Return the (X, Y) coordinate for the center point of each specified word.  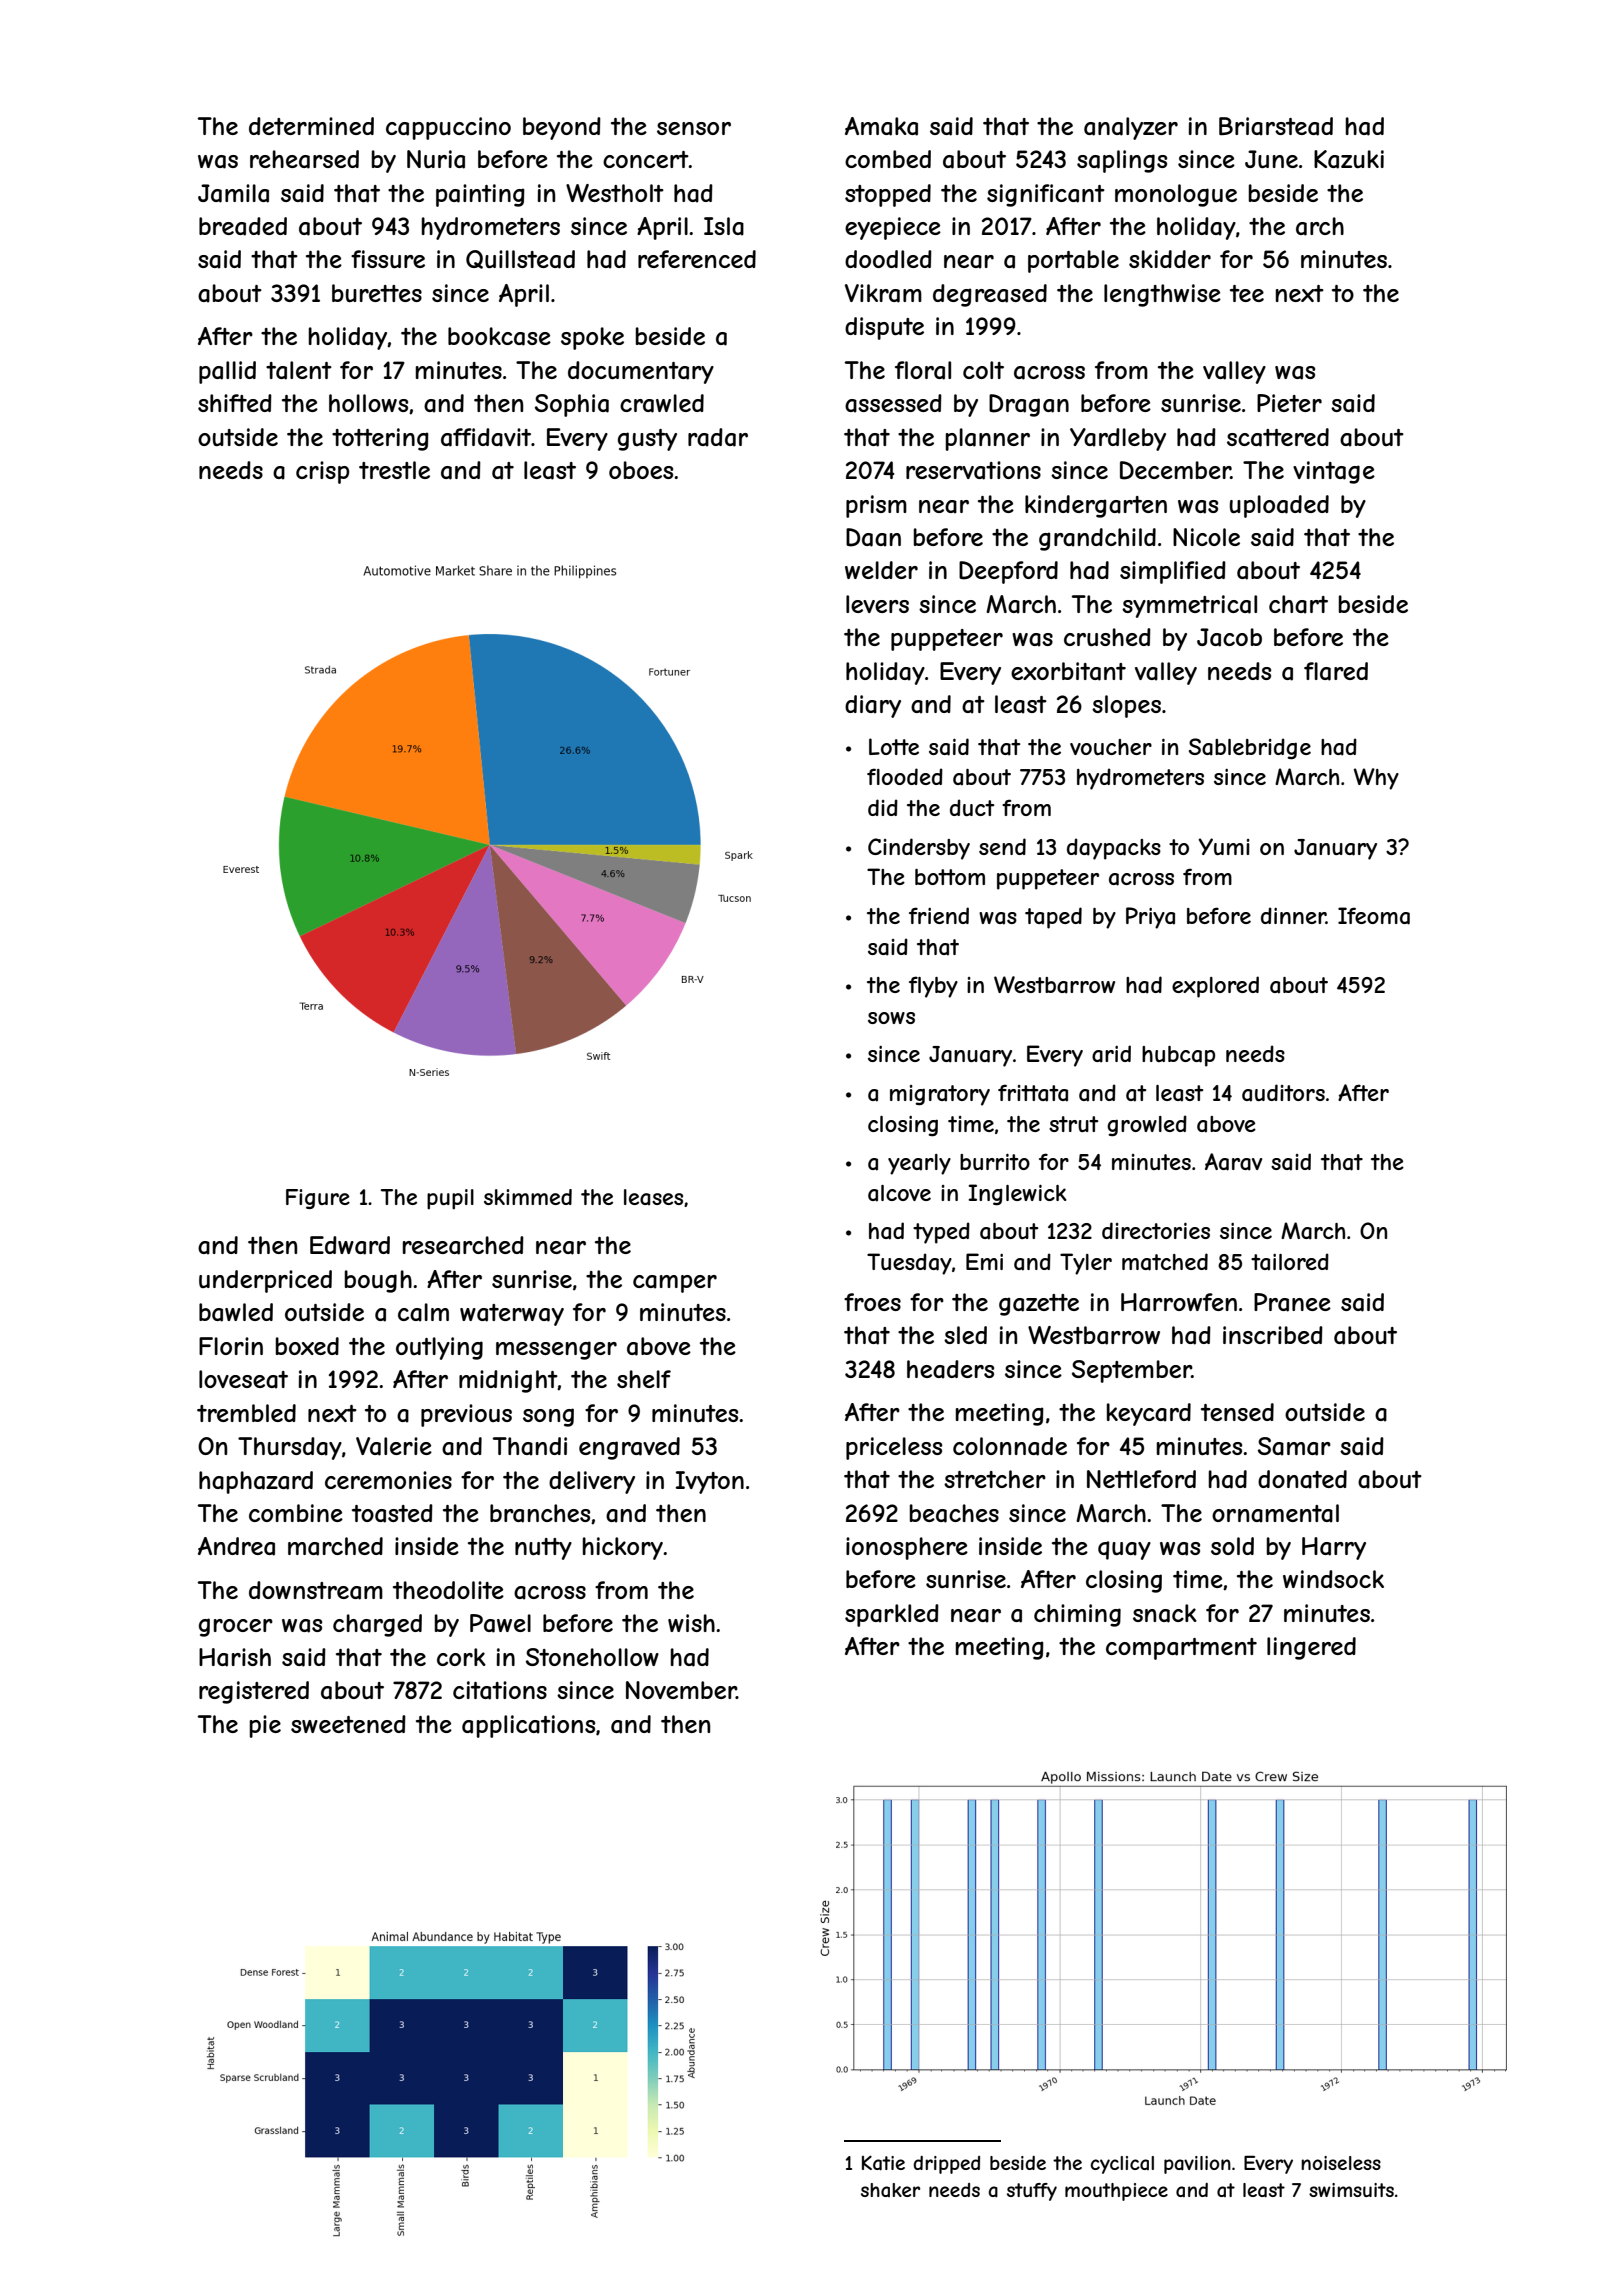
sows (891, 1018)
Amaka (881, 126)
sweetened (348, 1724)
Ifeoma (1374, 916)
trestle (394, 470)
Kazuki (1349, 159)
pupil (450, 1199)
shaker (890, 2190)
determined (311, 126)
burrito (995, 1162)
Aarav (1233, 1162)
